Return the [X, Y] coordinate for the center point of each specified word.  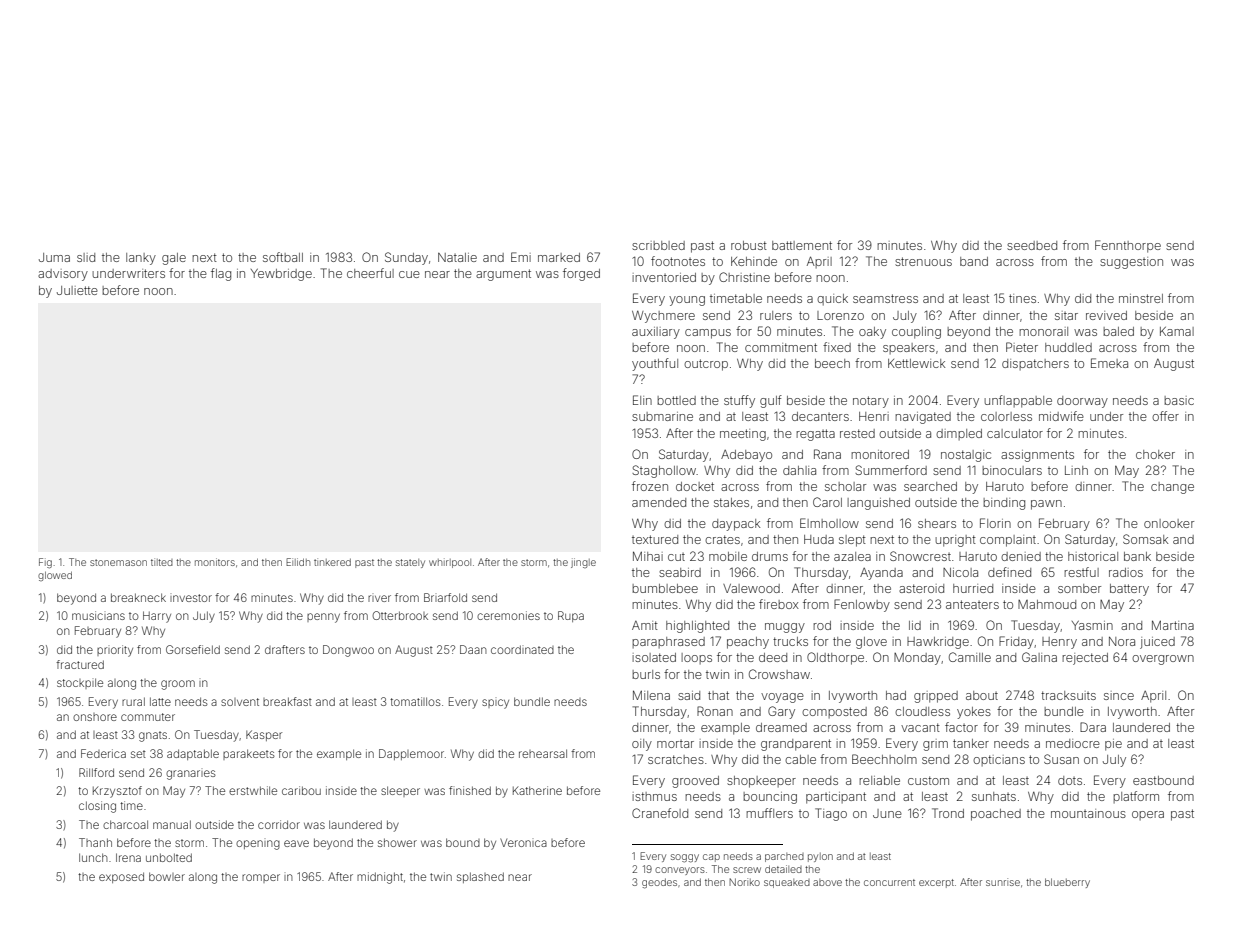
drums [770, 556]
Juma [54, 257]
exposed [121, 877]
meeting [743, 435]
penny [323, 618]
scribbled [658, 245]
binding [1004, 504]
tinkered [332, 562]
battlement [802, 245]
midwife [1061, 416]
